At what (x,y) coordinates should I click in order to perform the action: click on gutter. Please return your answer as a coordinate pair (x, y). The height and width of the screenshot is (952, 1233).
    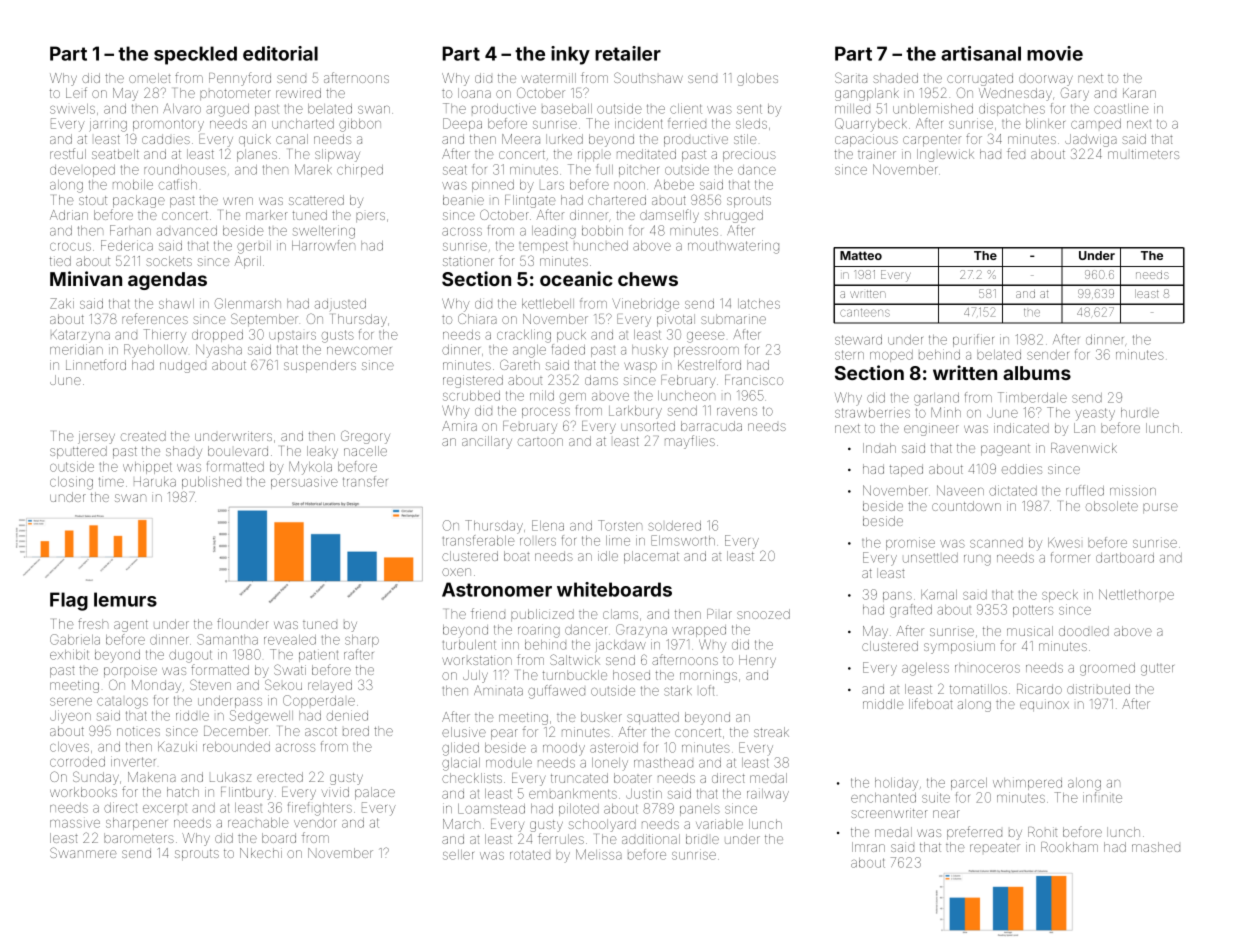
    Looking at the image, I should click on (1157, 669).
